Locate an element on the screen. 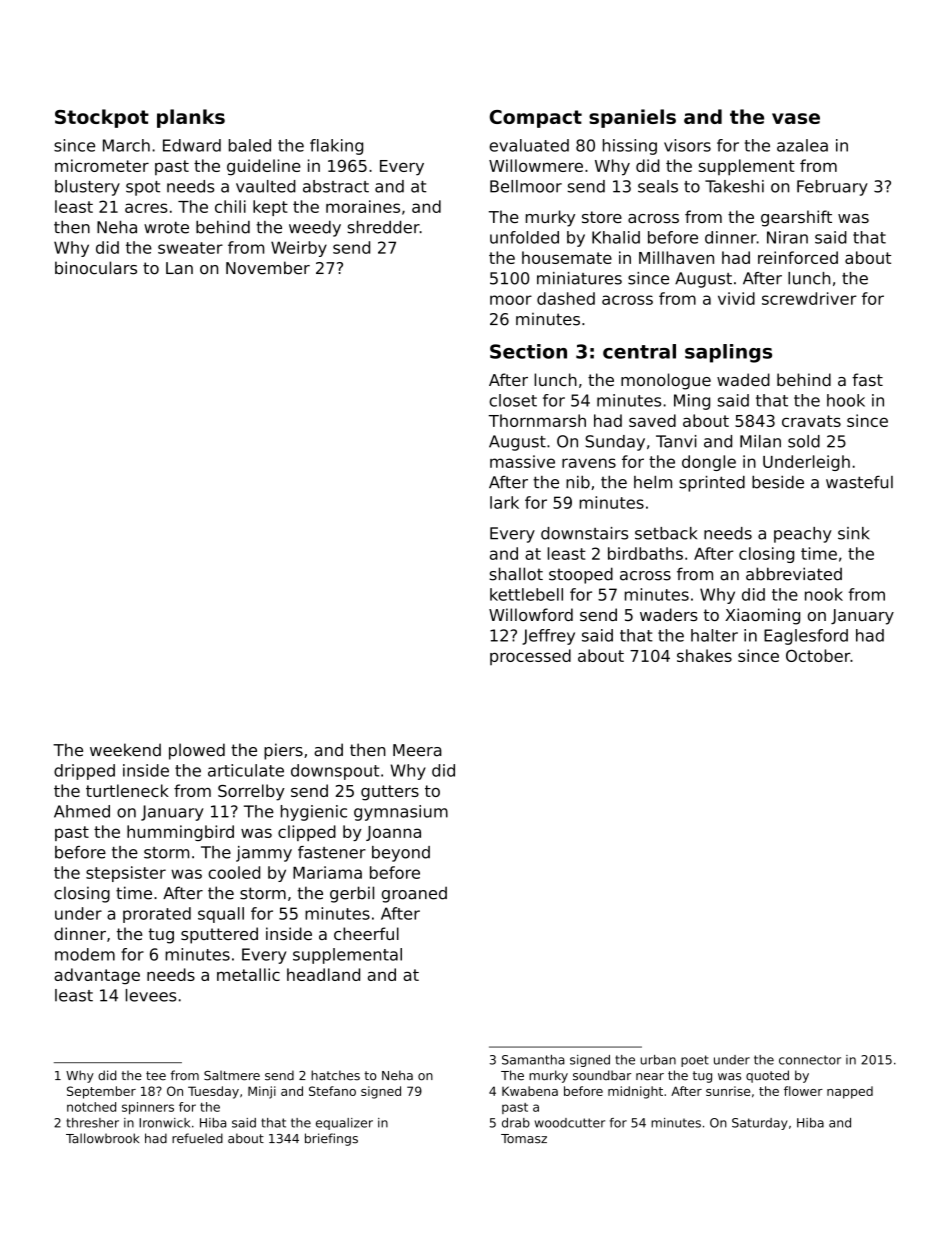 The width and height of the screenshot is (952, 1233). Meera is located at coordinates (417, 750).
